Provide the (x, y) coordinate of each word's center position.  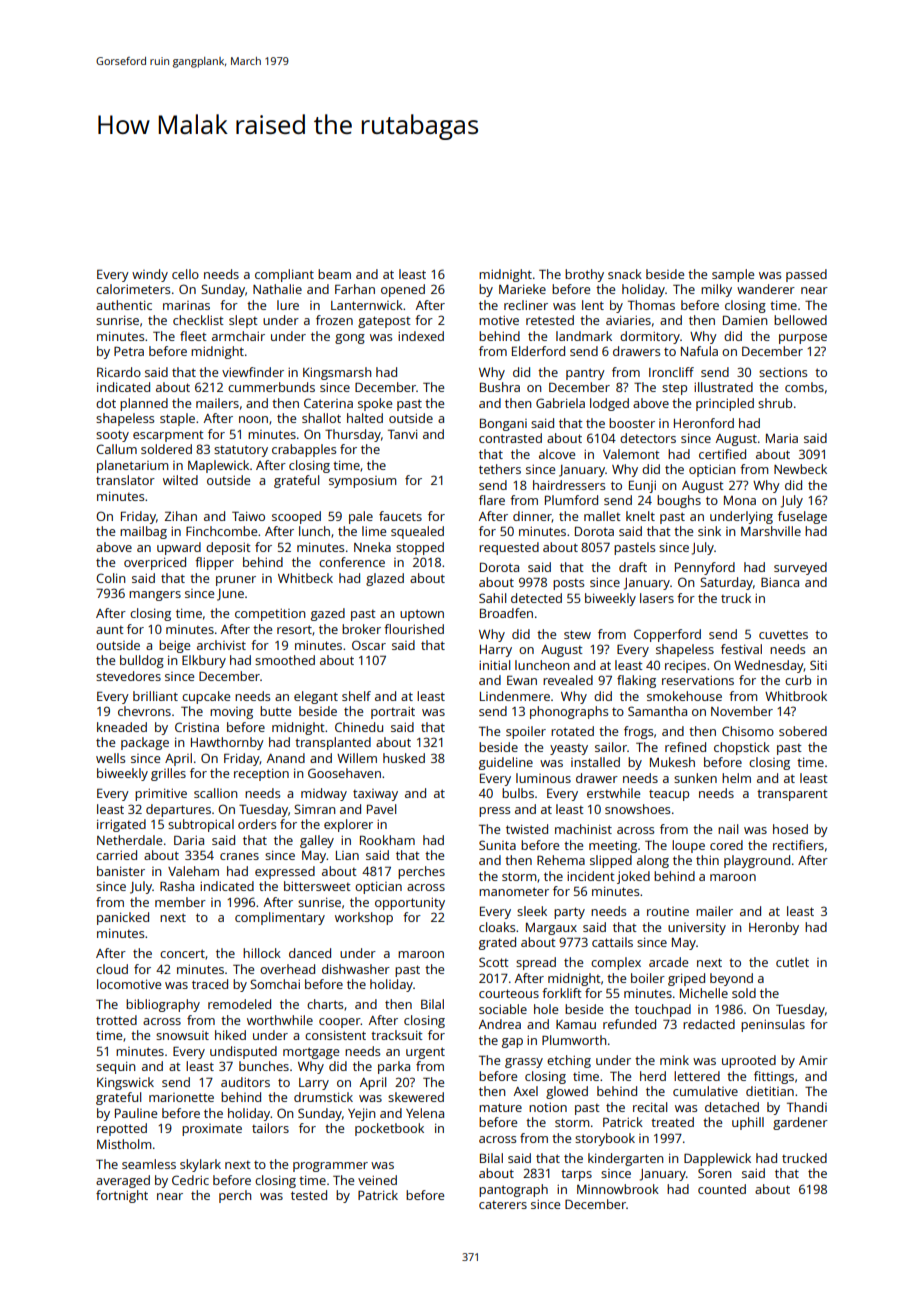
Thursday (353, 435)
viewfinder (253, 372)
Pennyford (705, 568)
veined (377, 1180)
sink (709, 531)
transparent (792, 795)
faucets (400, 516)
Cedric (190, 1180)
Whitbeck (305, 578)
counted (722, 1189)
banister (121, 871)
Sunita (497, 845)
